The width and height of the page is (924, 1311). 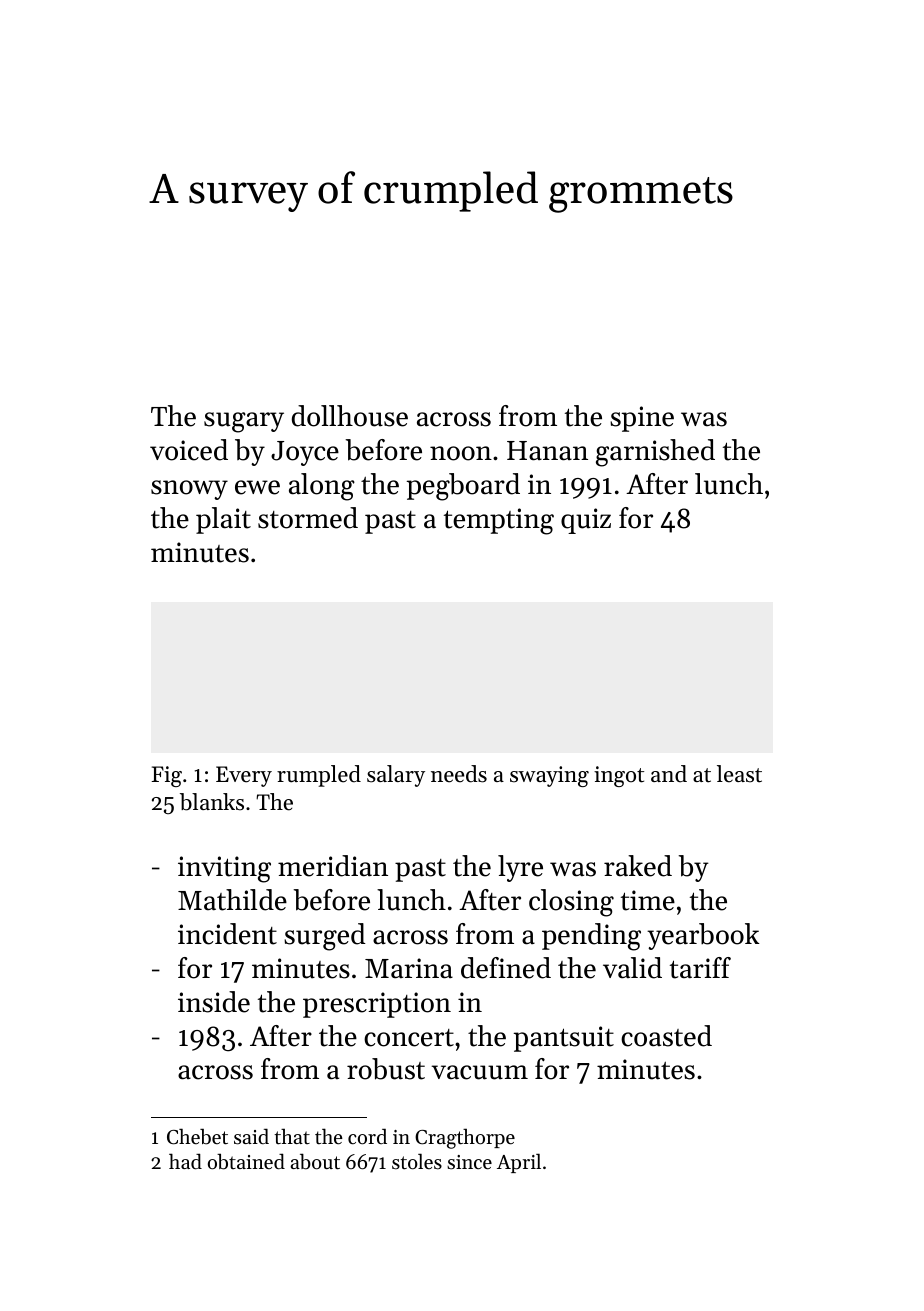 What do you see at coordinates (417, 1161) in the page?
I see `stoles` at bounding box center [417, 1161].
